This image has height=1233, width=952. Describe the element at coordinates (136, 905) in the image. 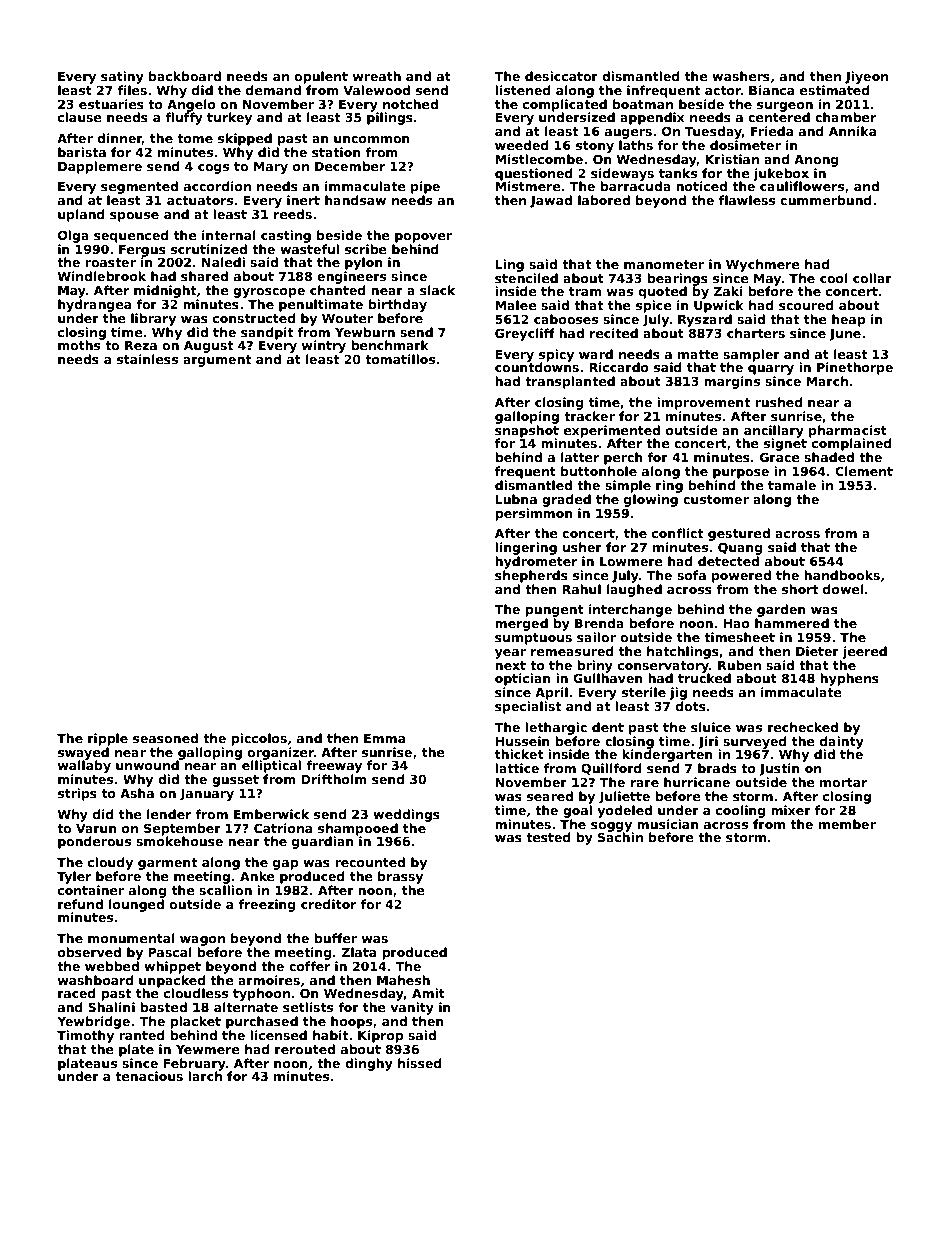

I see `lounged` at that location.
